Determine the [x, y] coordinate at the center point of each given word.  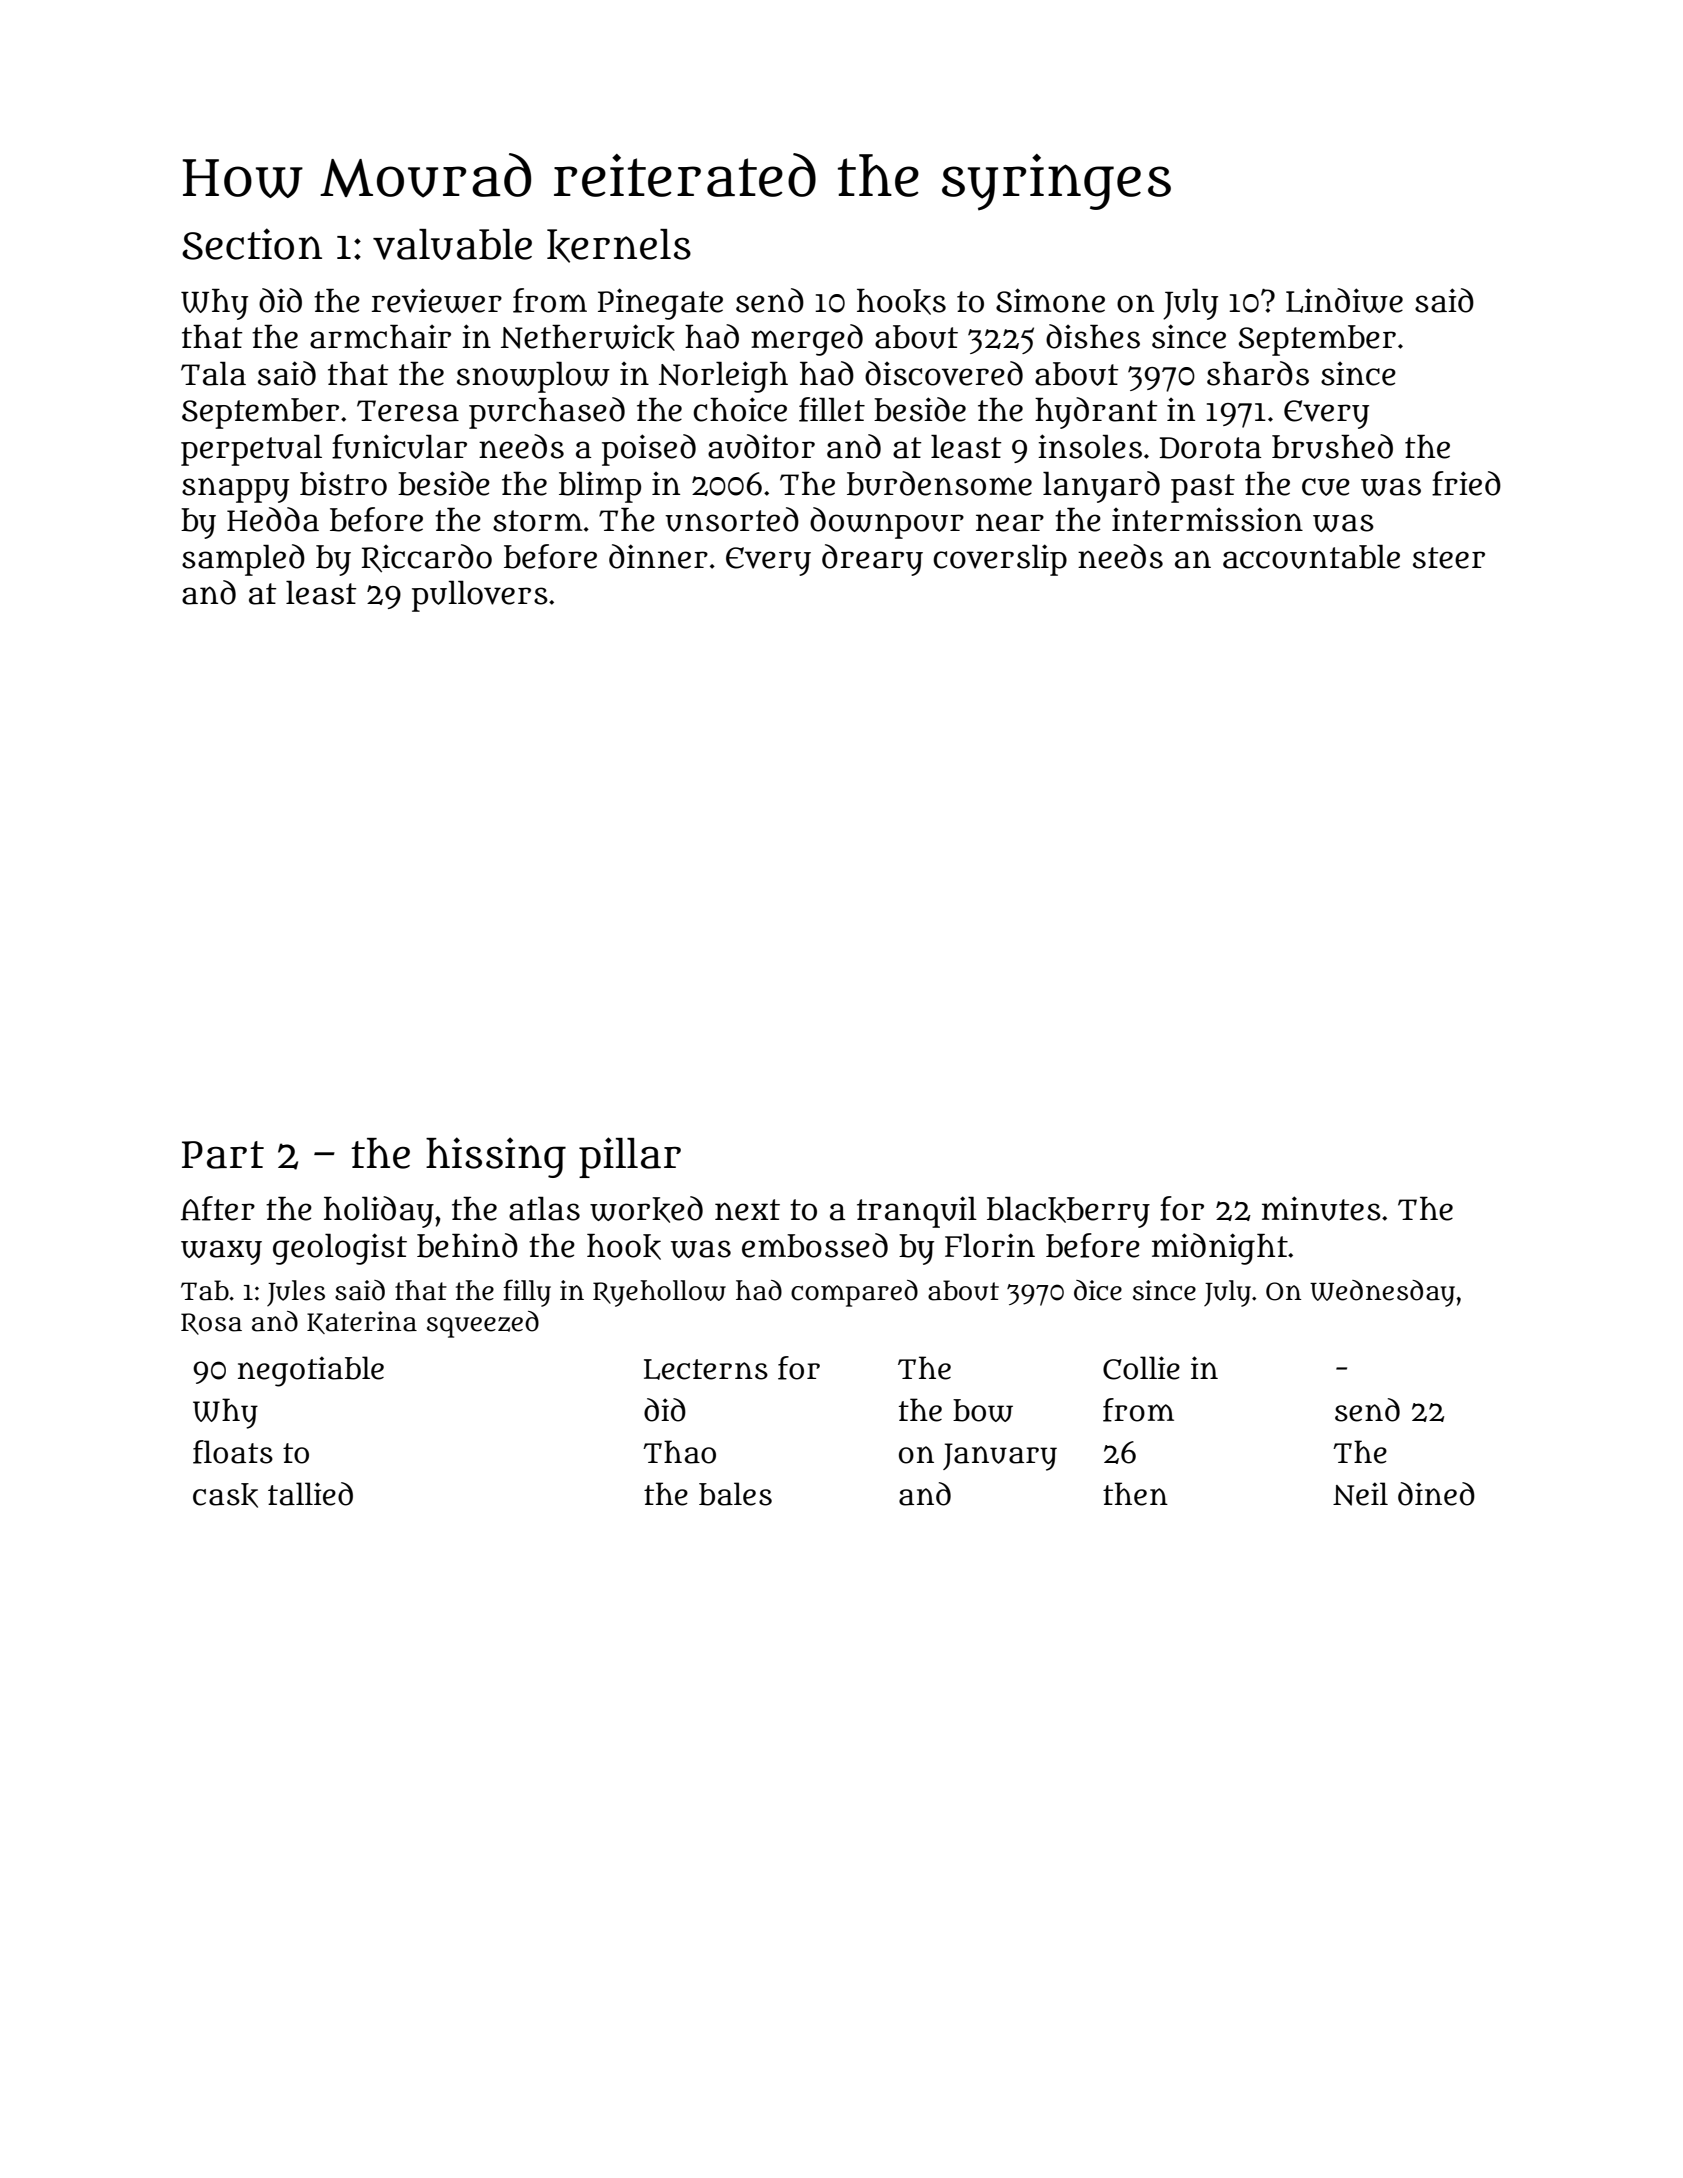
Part [223, 1155]
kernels [619, 246]
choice [740, 409]
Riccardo [427, 558]
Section [252, 244]
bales [735, 1494]
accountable [1311, 557]
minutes [1321, 1208]
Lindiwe [1344, 300]
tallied [310, 1494]
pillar [630, 1157]
